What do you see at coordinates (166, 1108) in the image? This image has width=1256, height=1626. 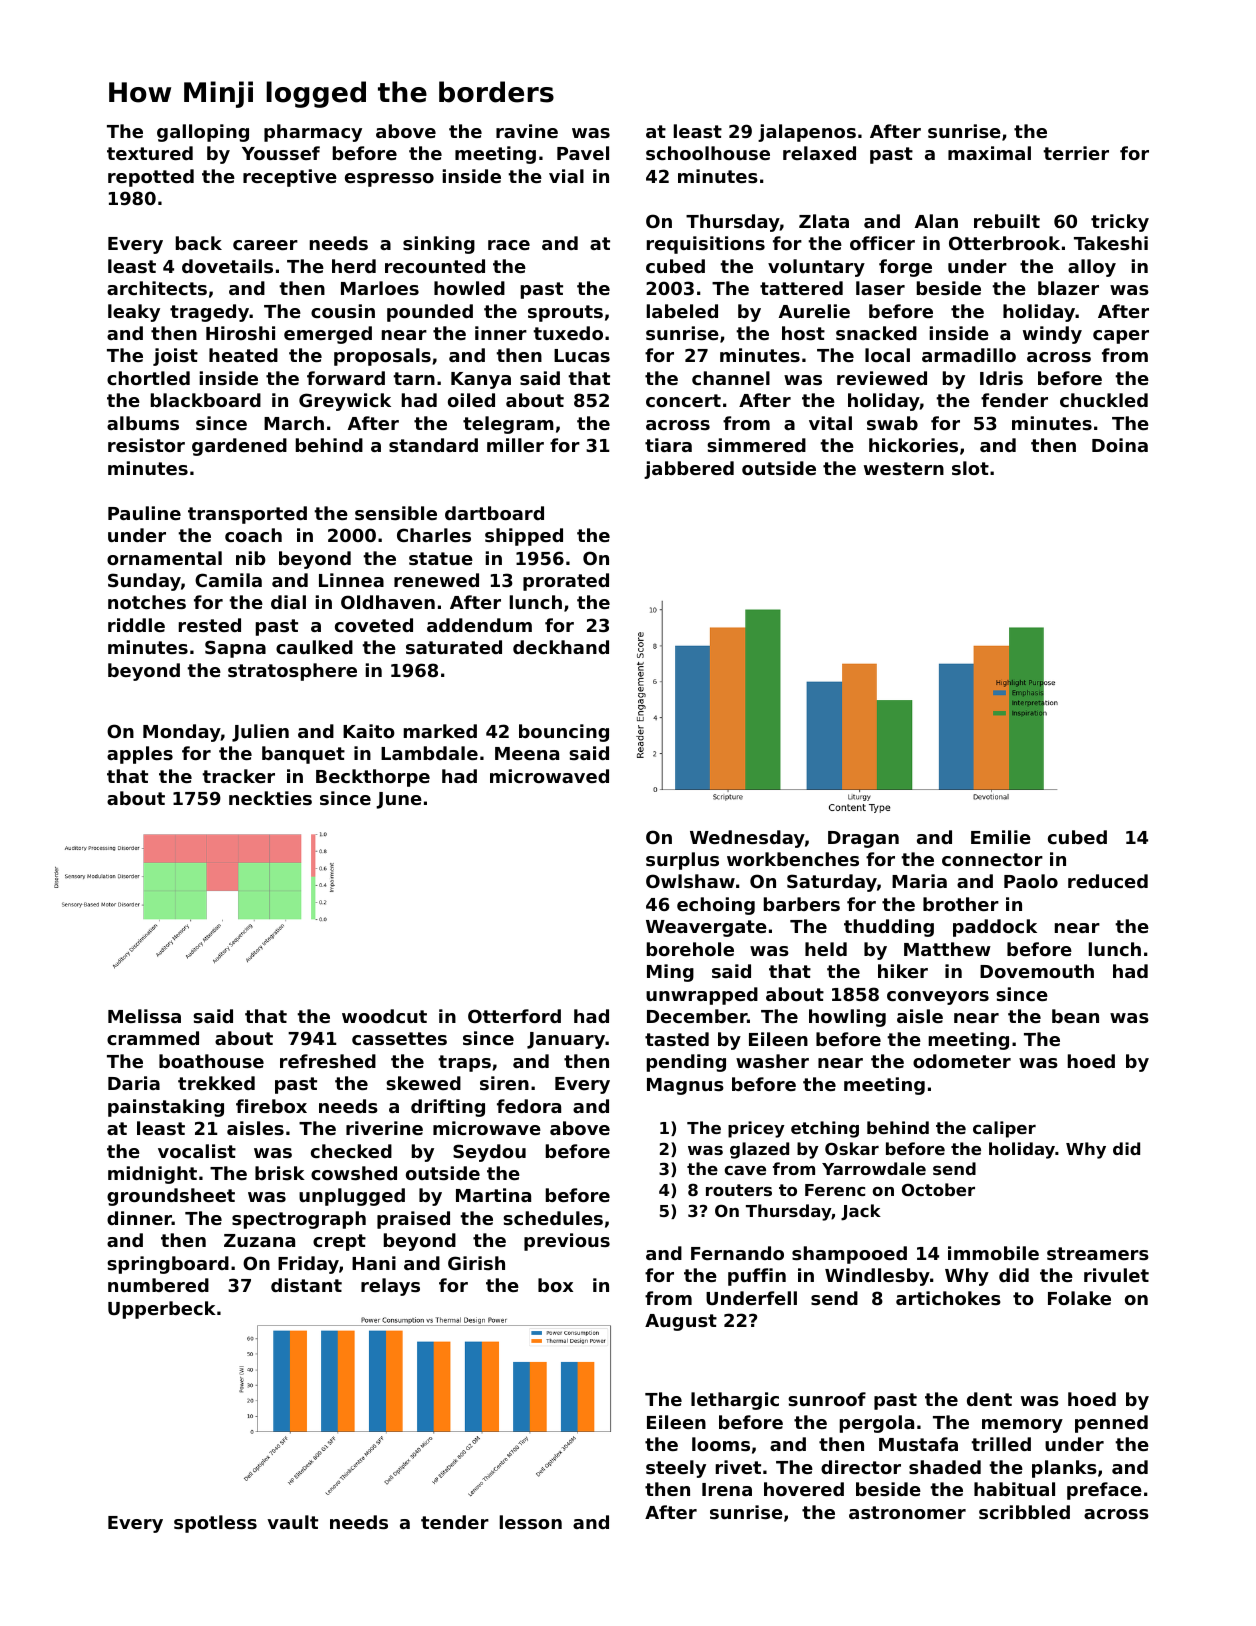 I see `painstaking` at bounding box center [166, 1108].
